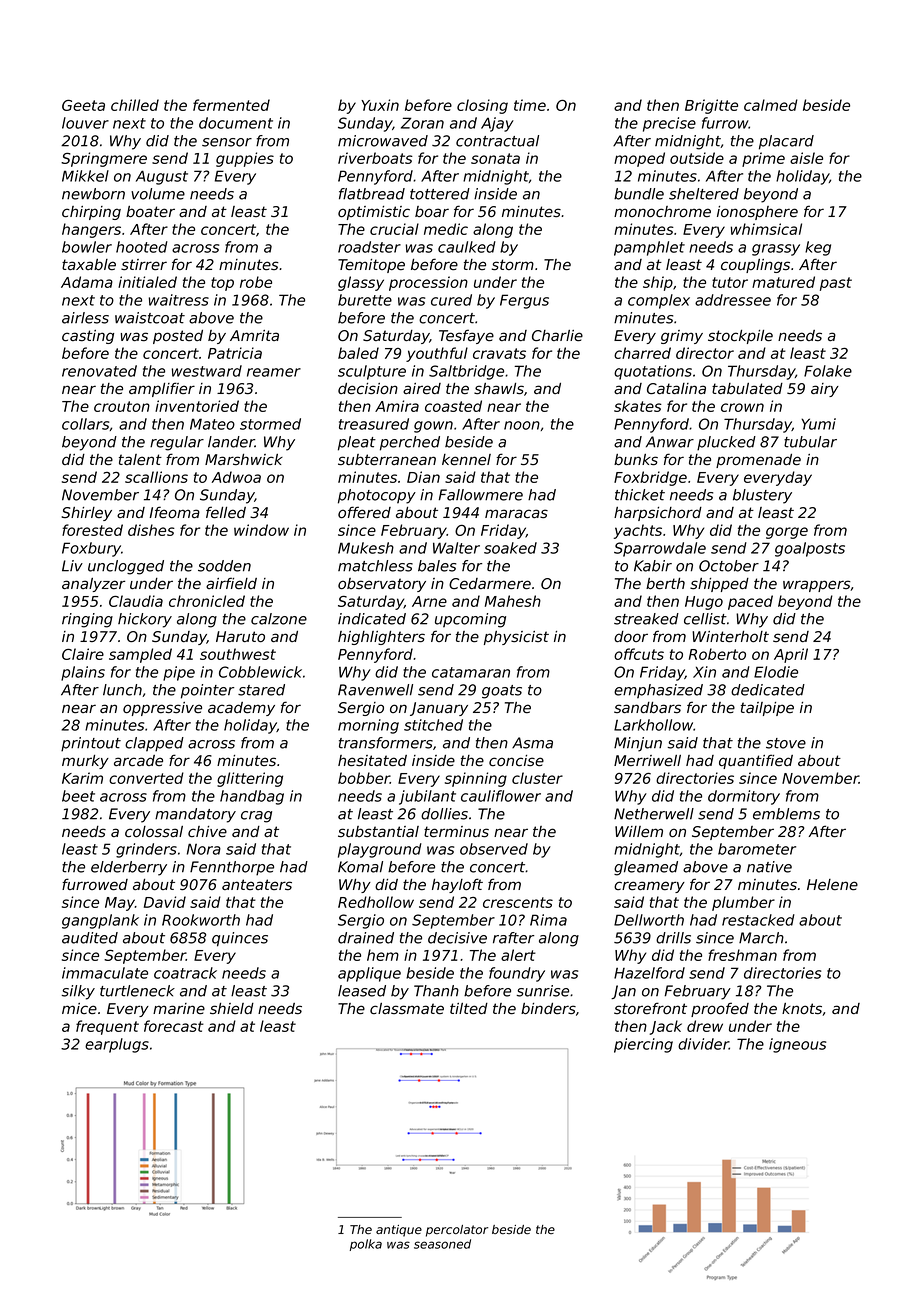 This document has width=924, height=1308. Describe the element at coordinates (366, 1245) in the document. I see `polka` at that location.
